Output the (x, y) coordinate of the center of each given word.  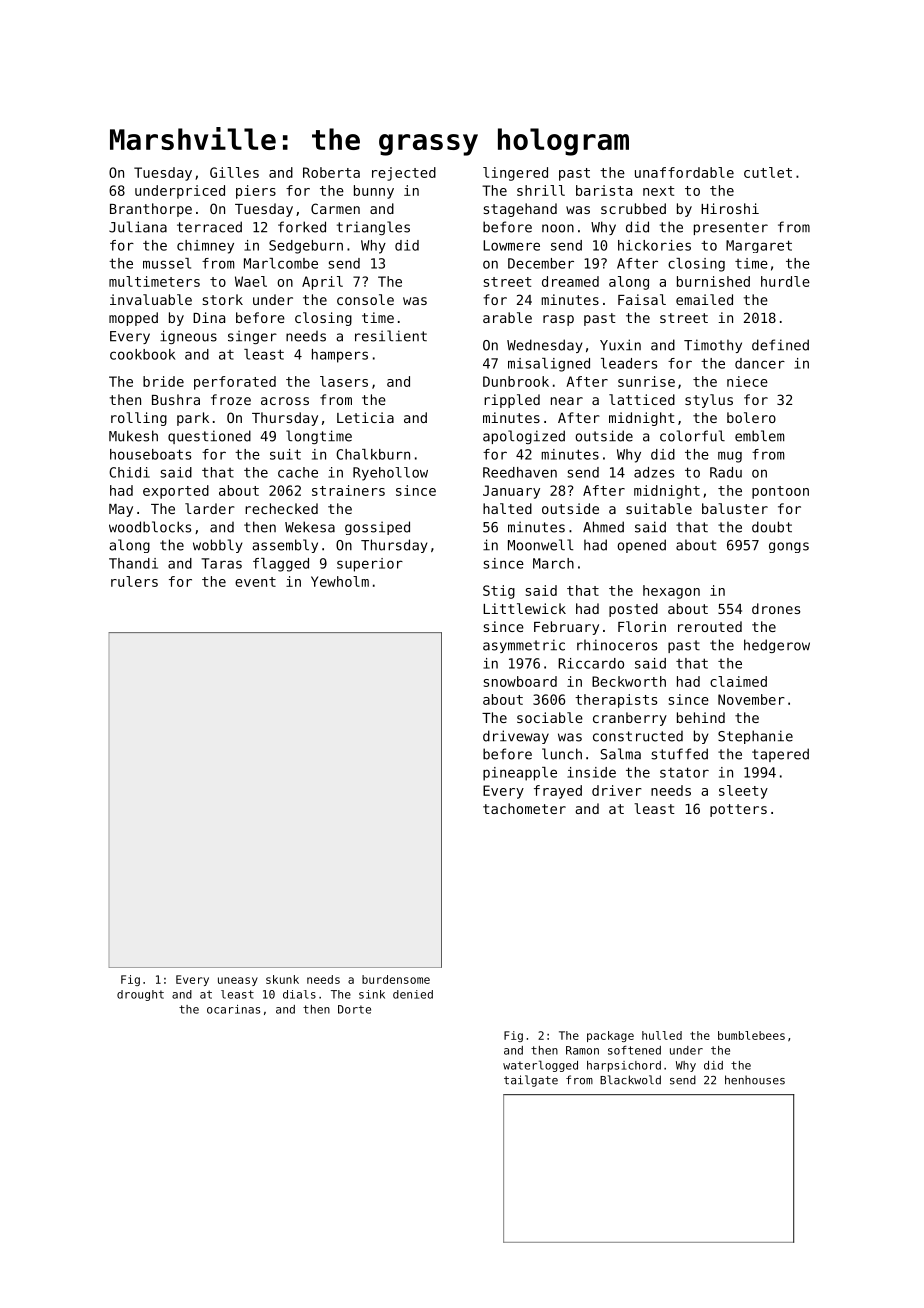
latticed (642, 399)
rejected (404, 174)
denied (413, 994)
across (285, 401)
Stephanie (755, 737)
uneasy (238, 981)
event (255, 582)
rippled (512, 401)
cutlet (768, 172)
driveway (516, 737)
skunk (282, 979)
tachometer (524, 808)
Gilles (234, 172)
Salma (621, 754)
